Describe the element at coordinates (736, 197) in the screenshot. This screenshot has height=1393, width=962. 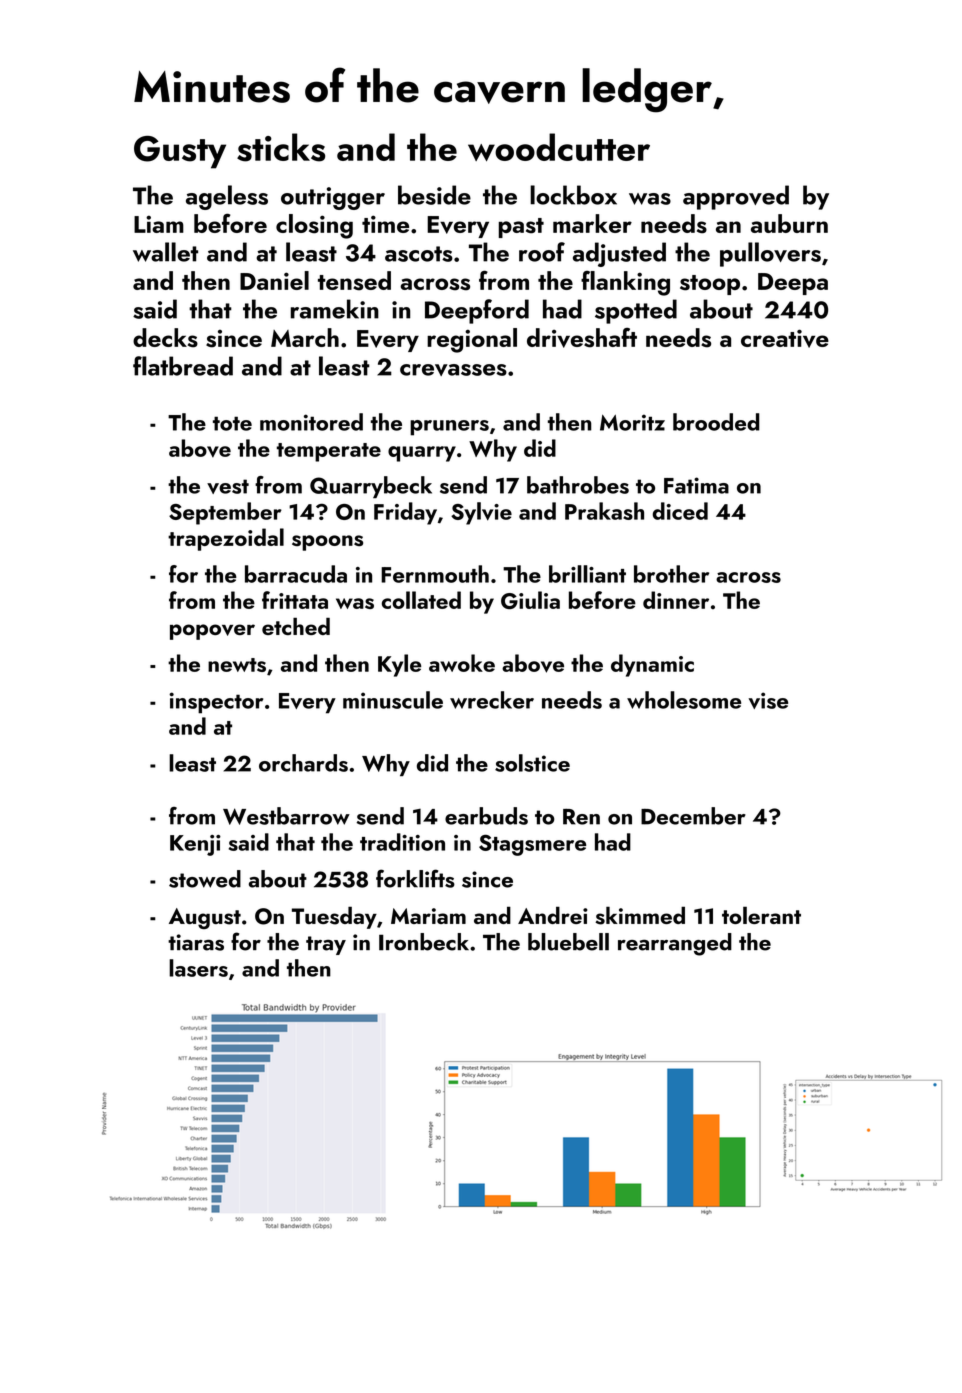
I see `approved` at that location.
